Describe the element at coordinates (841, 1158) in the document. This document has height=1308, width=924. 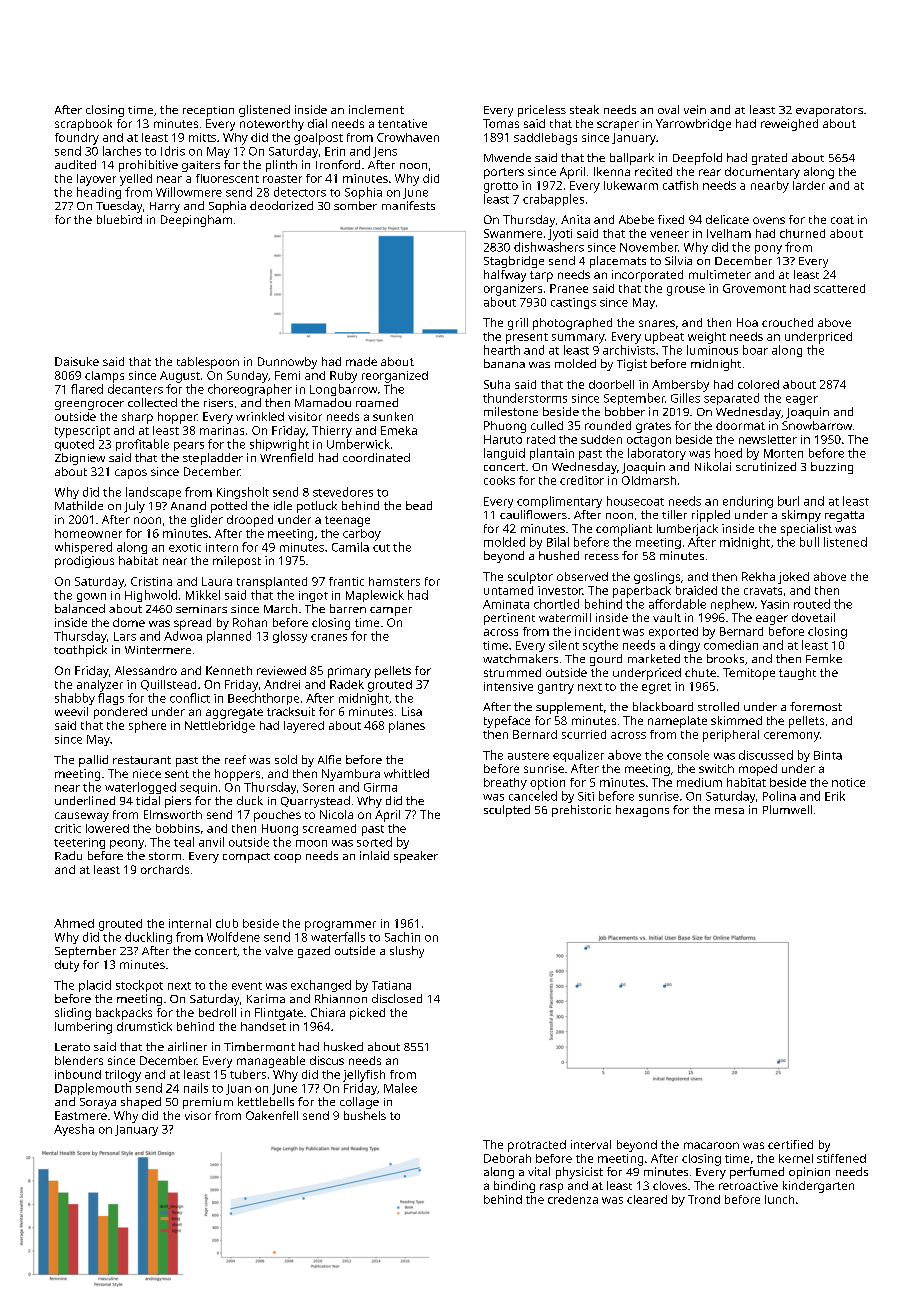
I see `stiffened` at that location.
